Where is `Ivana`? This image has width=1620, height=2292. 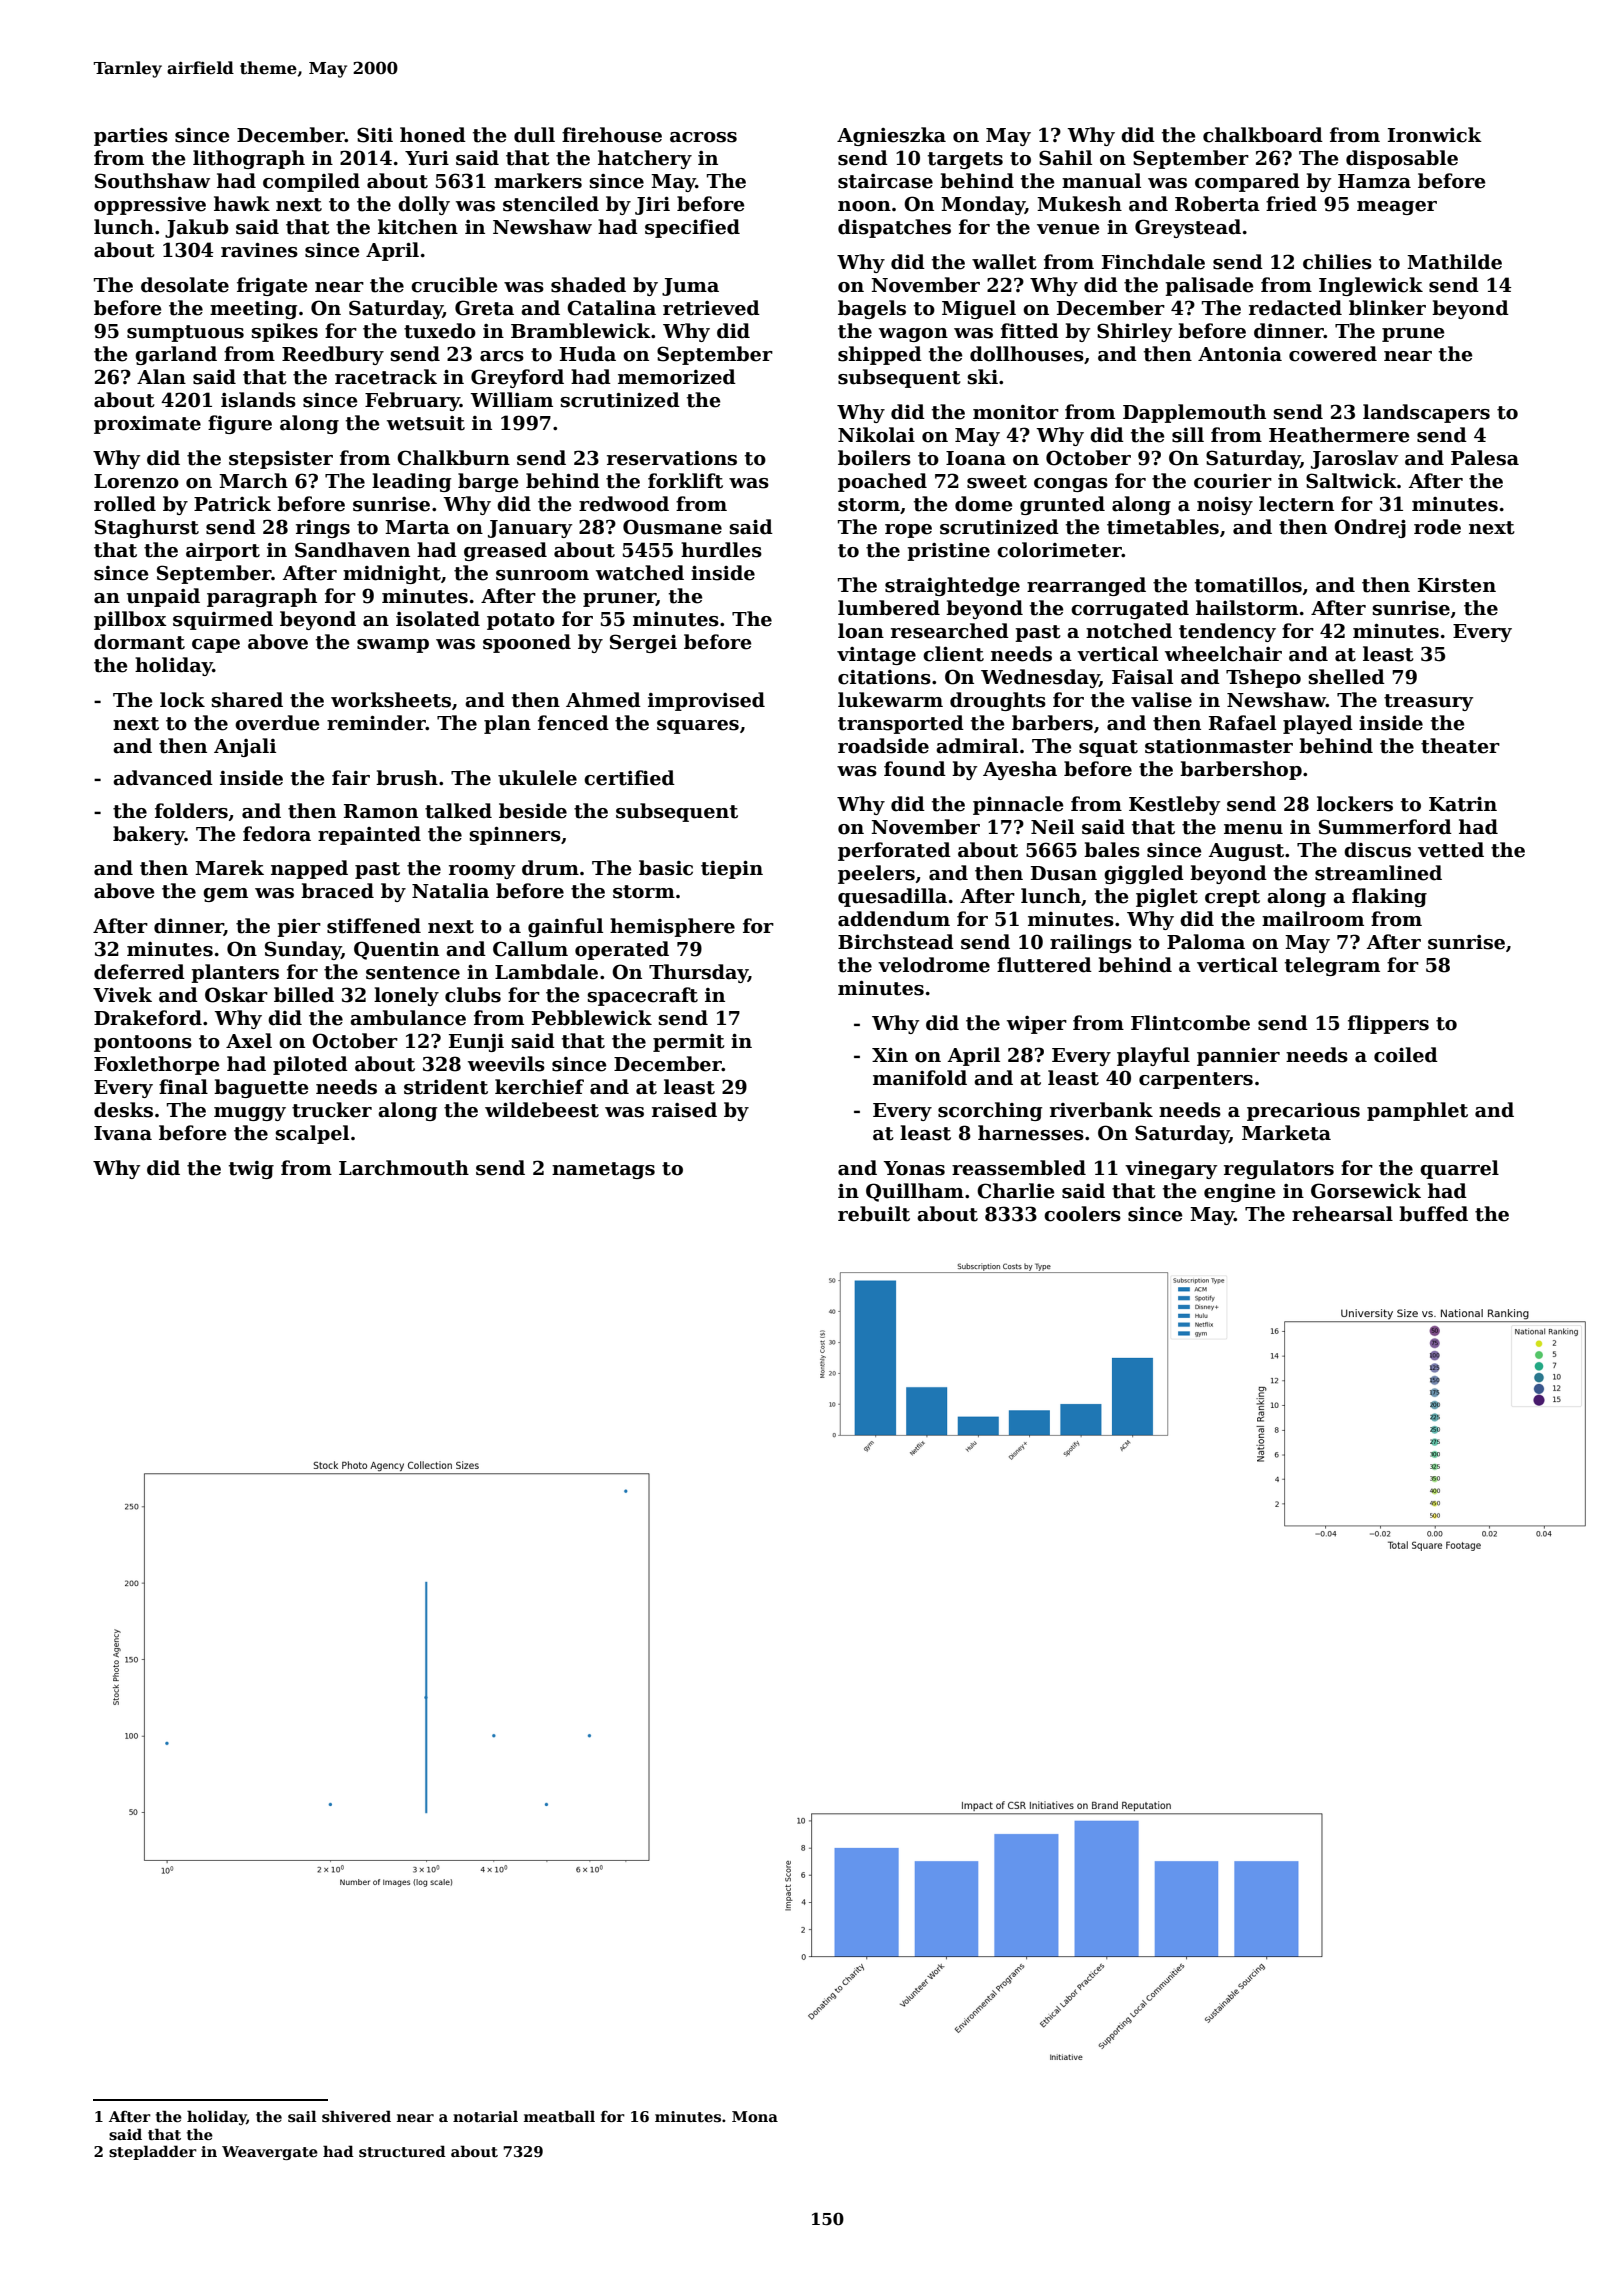 Ivana is located at coordinates (123, 1133).
